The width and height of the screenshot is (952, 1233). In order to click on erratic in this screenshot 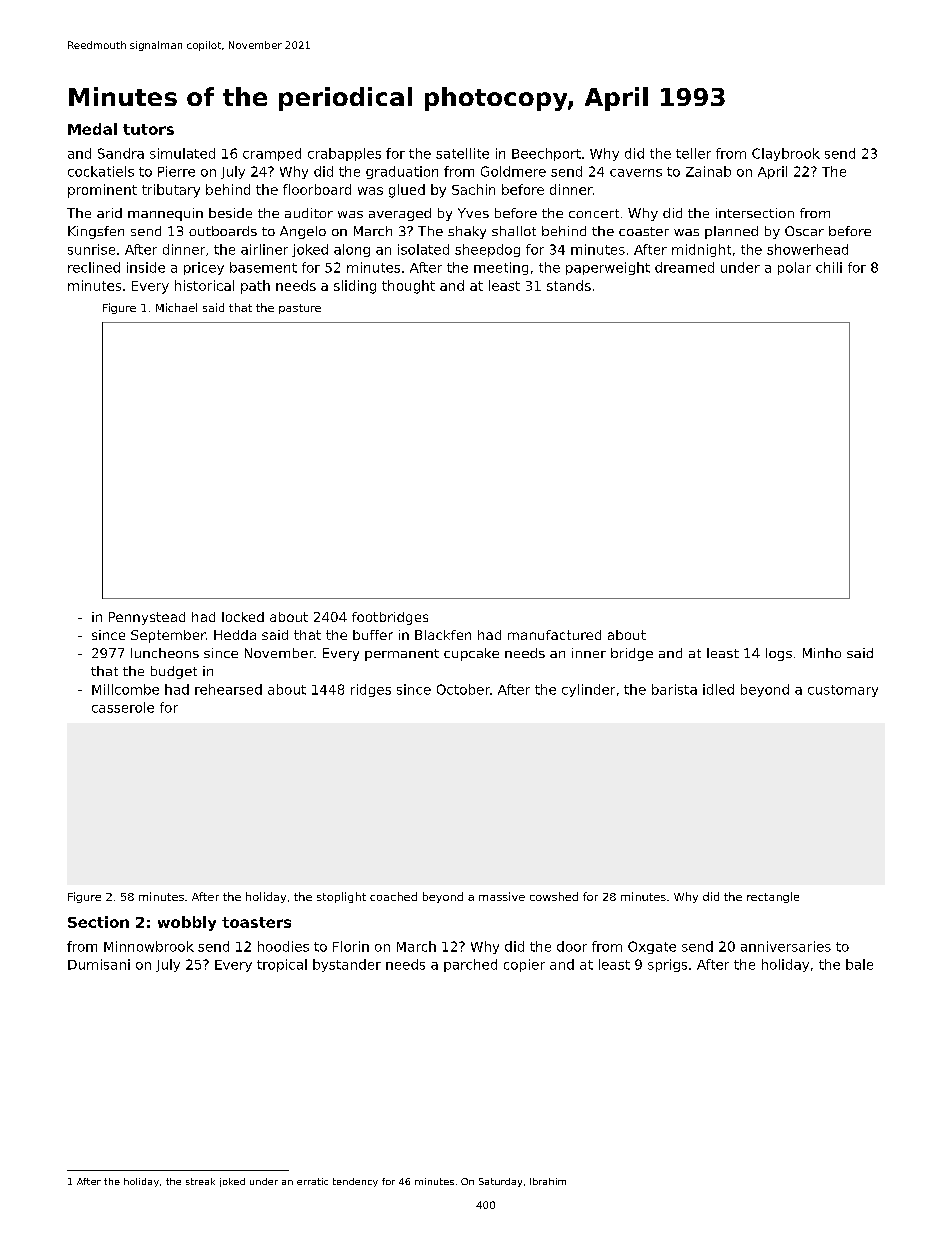, I will do `click(312, 1181)`.
